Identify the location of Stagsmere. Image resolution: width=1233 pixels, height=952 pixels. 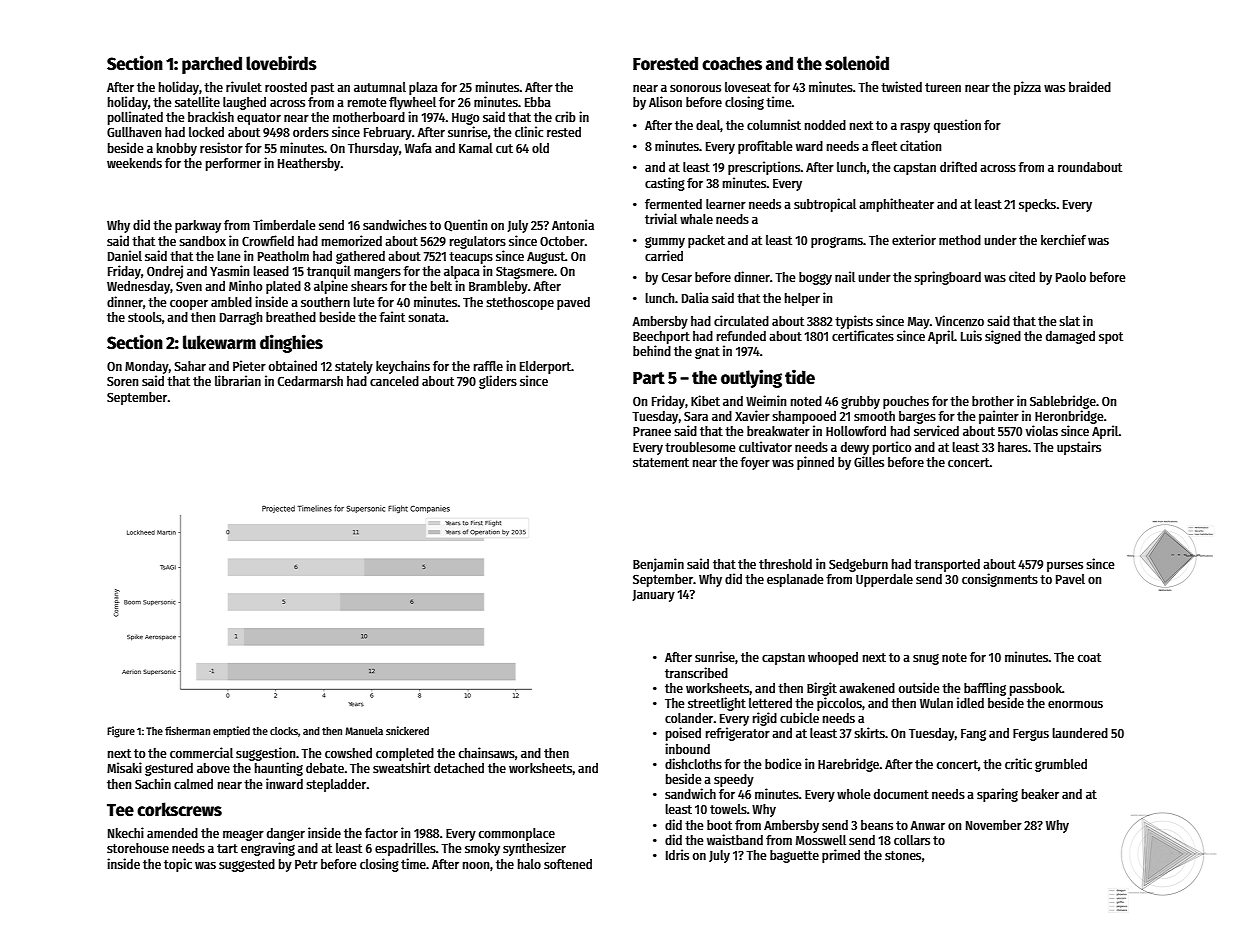
(525, 272).
